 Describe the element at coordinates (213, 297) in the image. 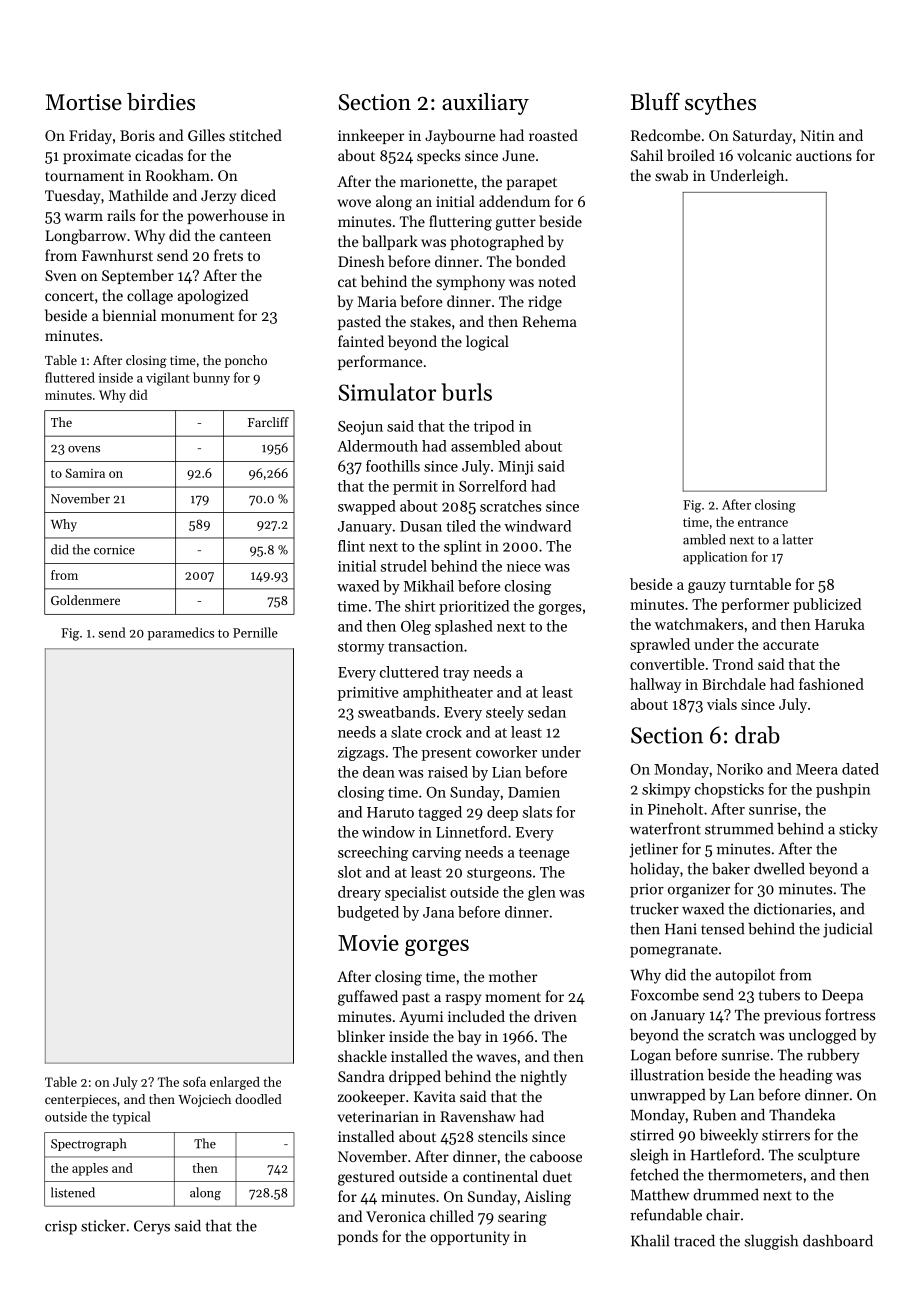

I see `apologized` at that location.
